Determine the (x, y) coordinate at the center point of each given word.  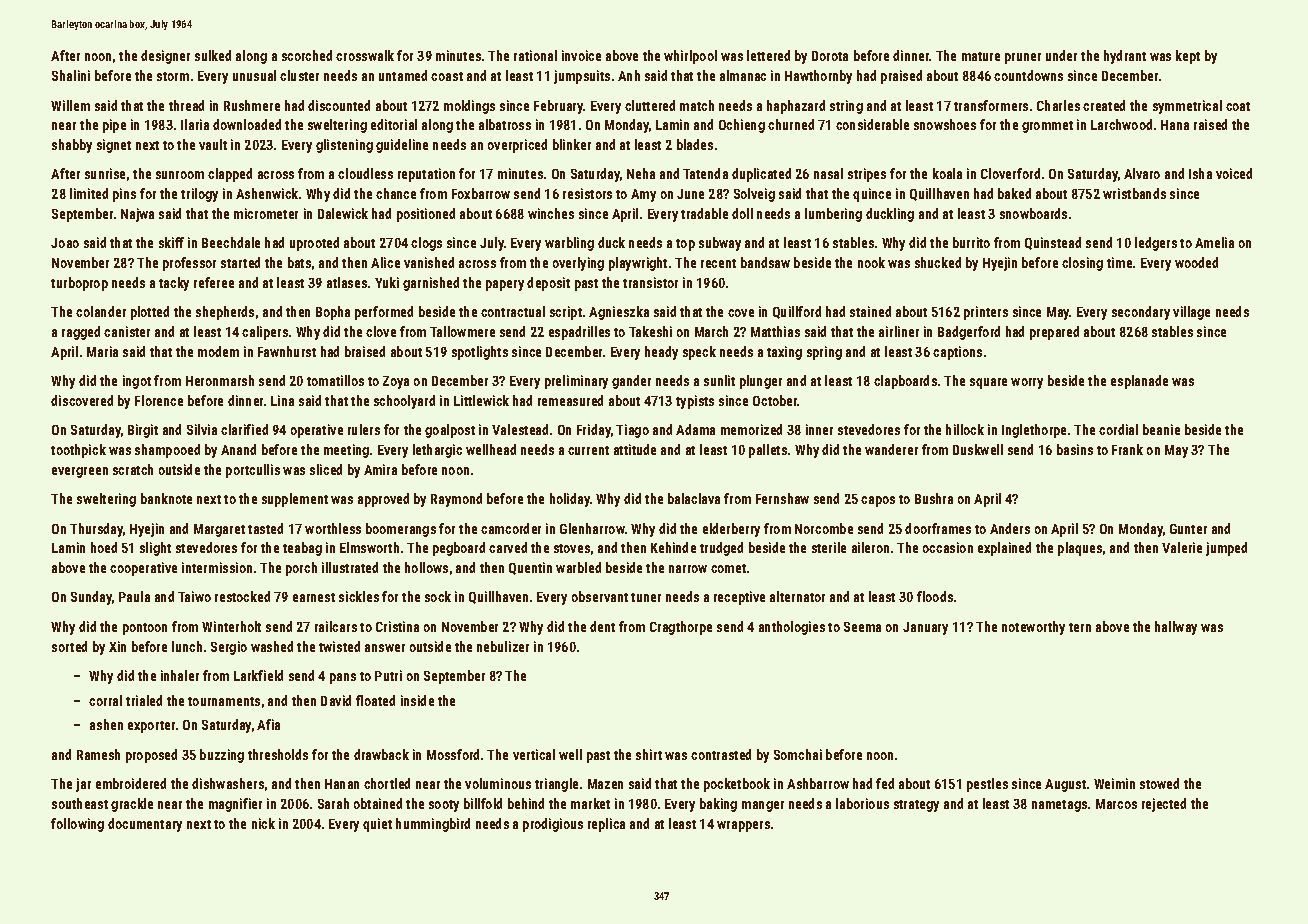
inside (417, 700)
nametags (1059, 806)
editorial (394, 124)
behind (526, 803)
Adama (695, 429)
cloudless (365, 173)
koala (947, 173)
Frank (1127, 449)
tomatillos (335, 380)
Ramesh (98, 754)
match (697, 105)
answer (385, 648)
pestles (987, 785)
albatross (505, 124)
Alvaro (1142, 173)
